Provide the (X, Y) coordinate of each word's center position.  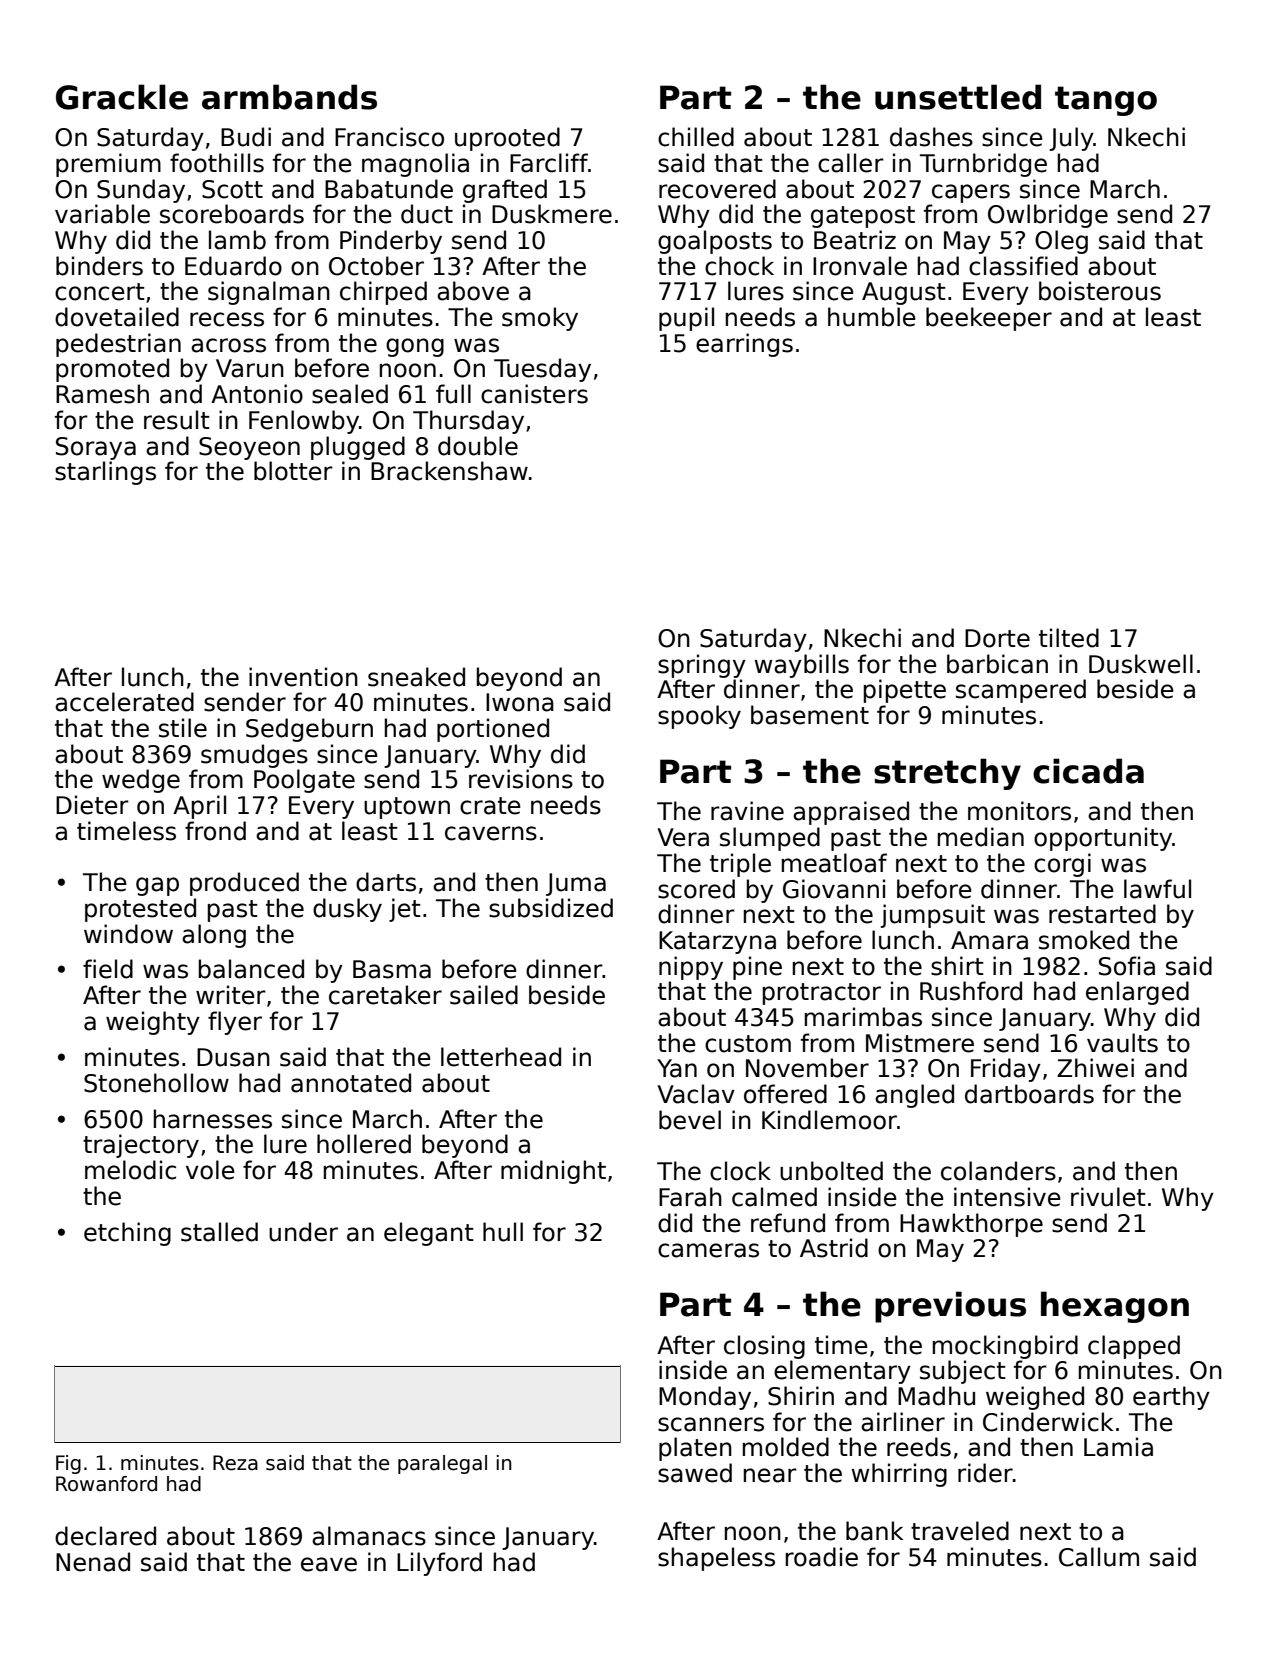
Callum (1099, 1557)
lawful (1157, 889)
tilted (1069, 638)
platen (695, 1449)
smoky (540, 319)
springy (702, 666)
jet (405, 910)
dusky (347, 910)
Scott (232, 189)
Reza (235, 1463)
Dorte (997, 638)
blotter (293, 471)
